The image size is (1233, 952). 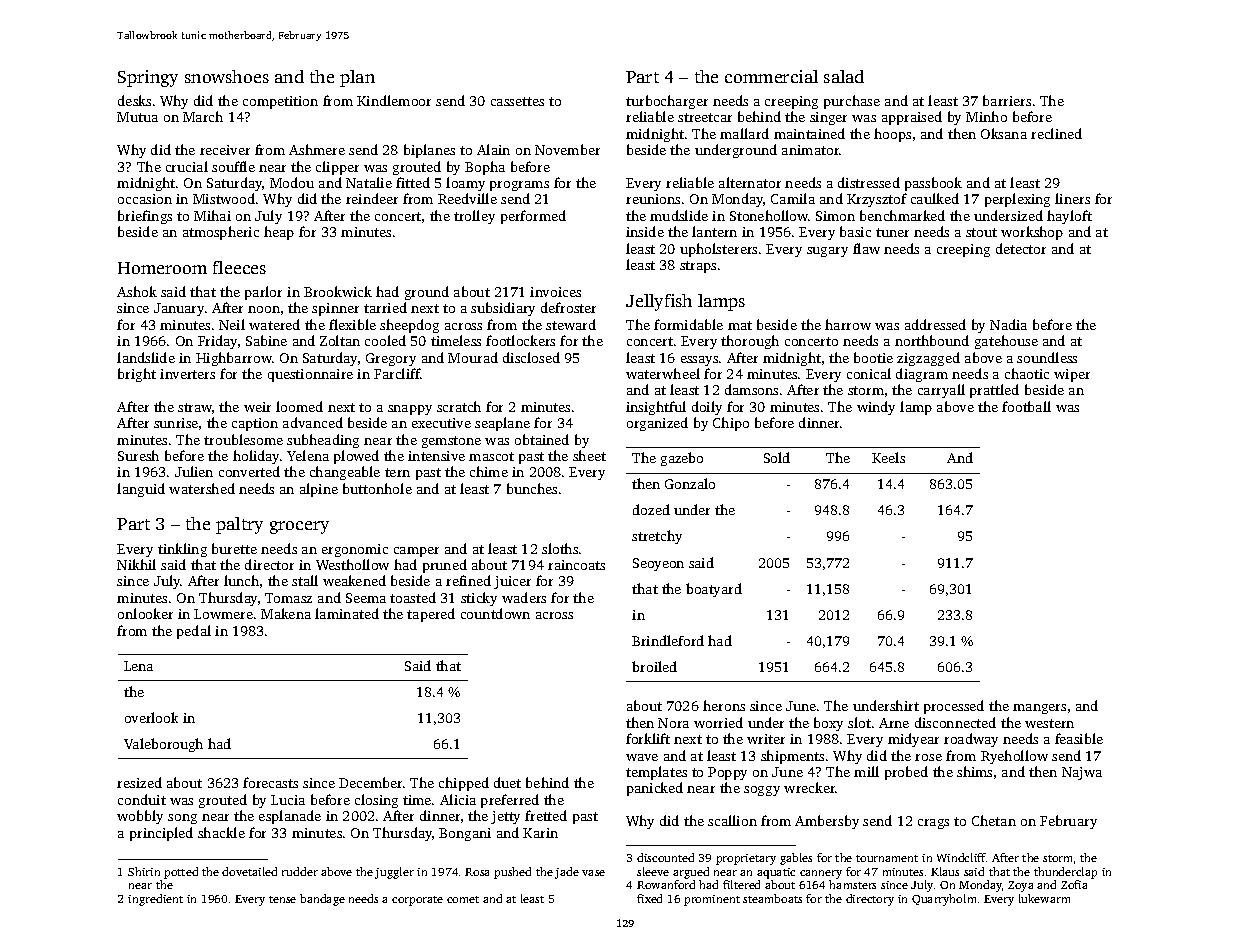 I want to click on prominent, so click(x=712, y=900).
